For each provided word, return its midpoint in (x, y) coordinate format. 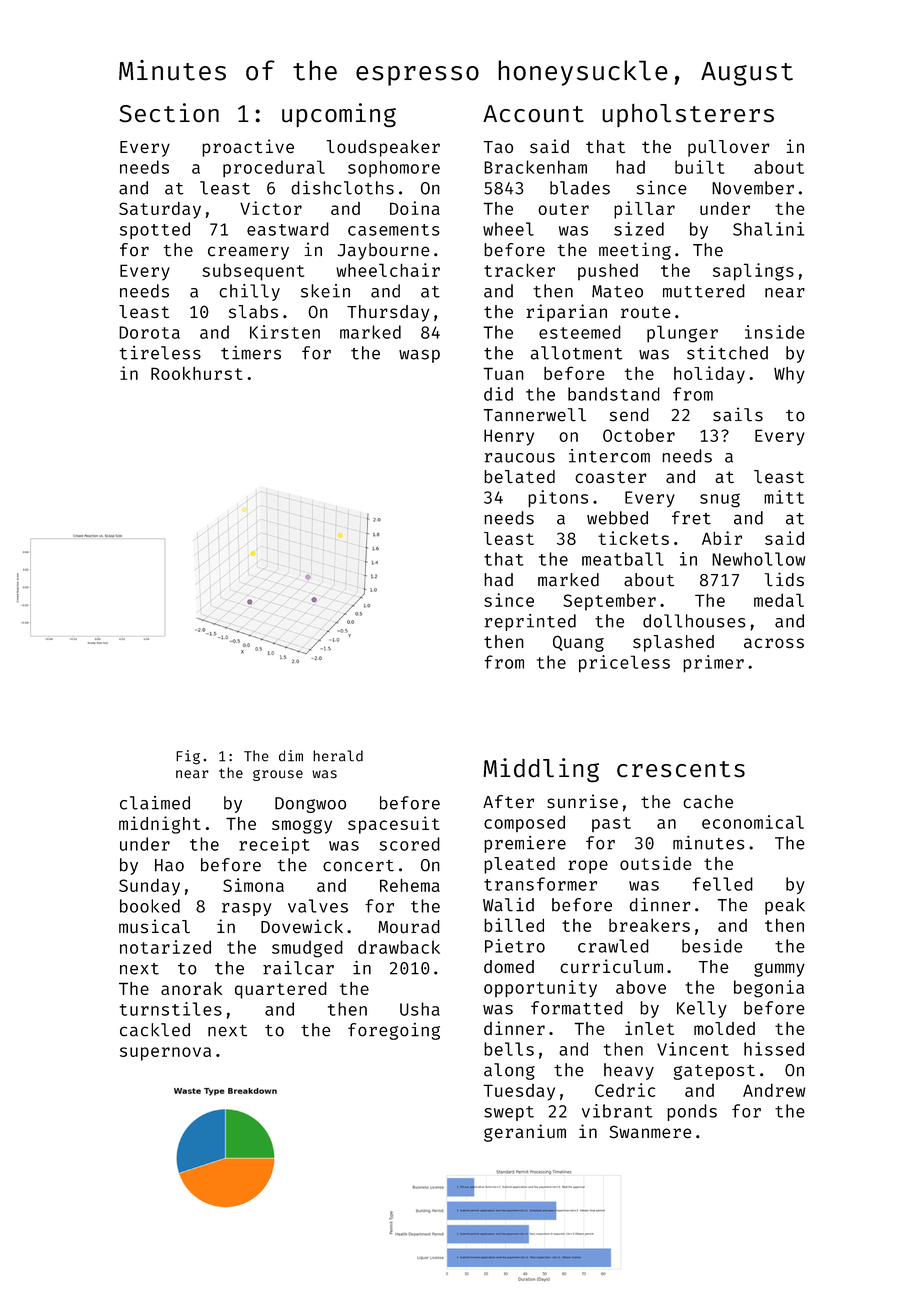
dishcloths (342, 188)
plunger (682, 334)
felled (722, 884)
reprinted (530, 622)
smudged (307, 949)
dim (291, 756)
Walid (508, 905)
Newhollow (758, 559)
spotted (155, 230)
